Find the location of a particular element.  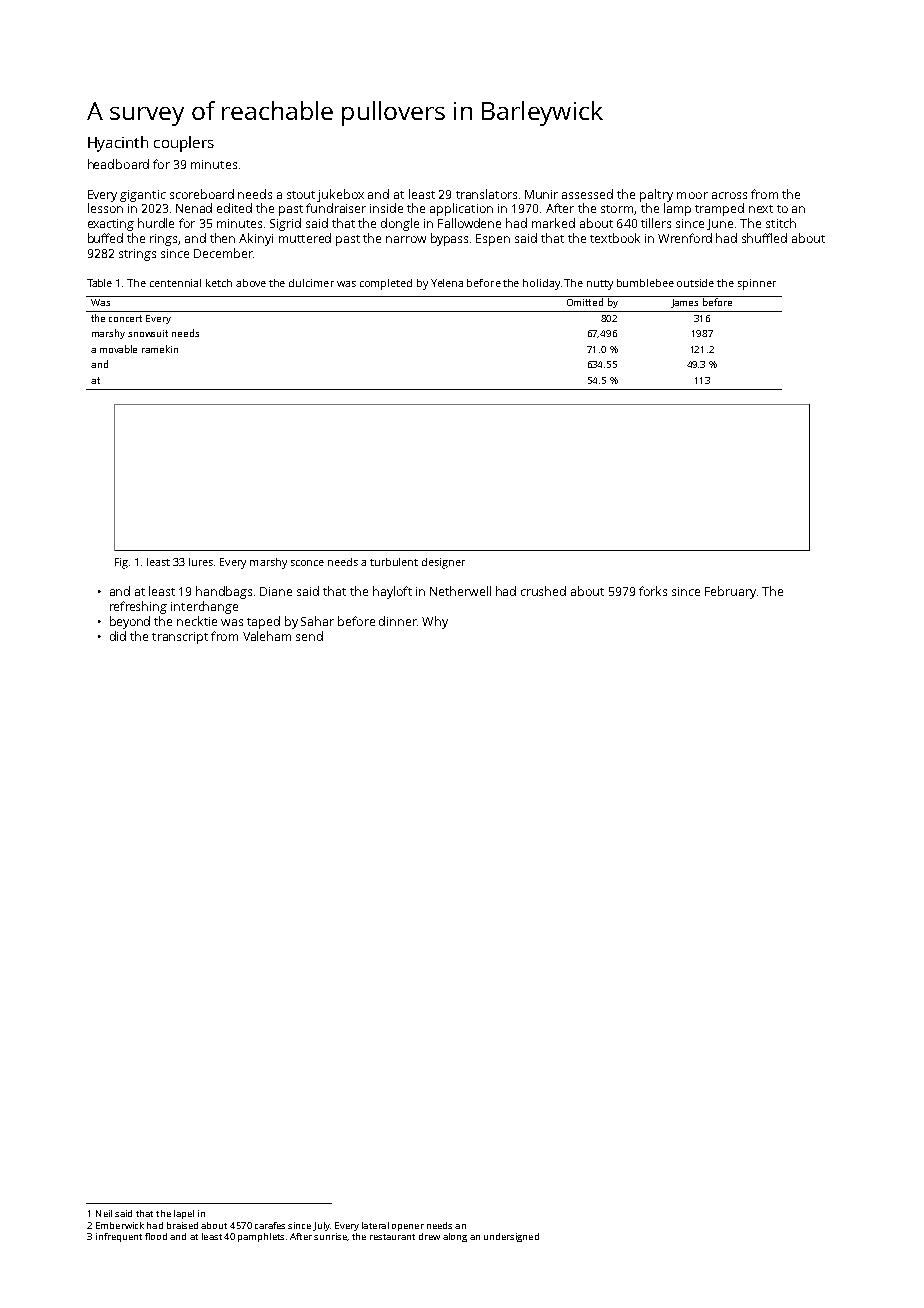

lapel is located at coordinates (184, 1214).
